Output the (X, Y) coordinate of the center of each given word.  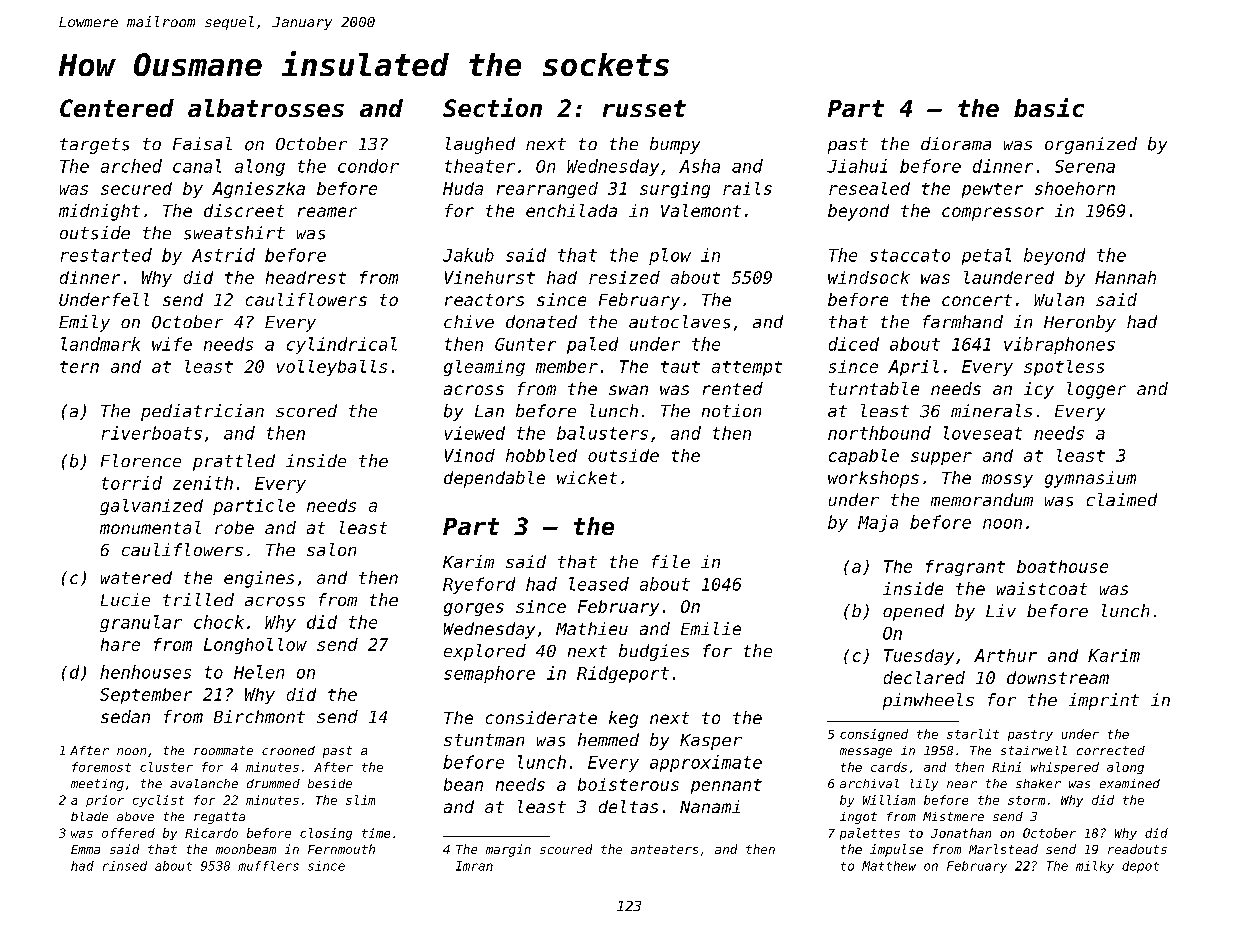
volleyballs (332, 368)
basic (1049, 107)
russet (644, 108)
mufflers (268, 866)
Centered (117, 108)
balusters (602, 433)
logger (1096, 390)
